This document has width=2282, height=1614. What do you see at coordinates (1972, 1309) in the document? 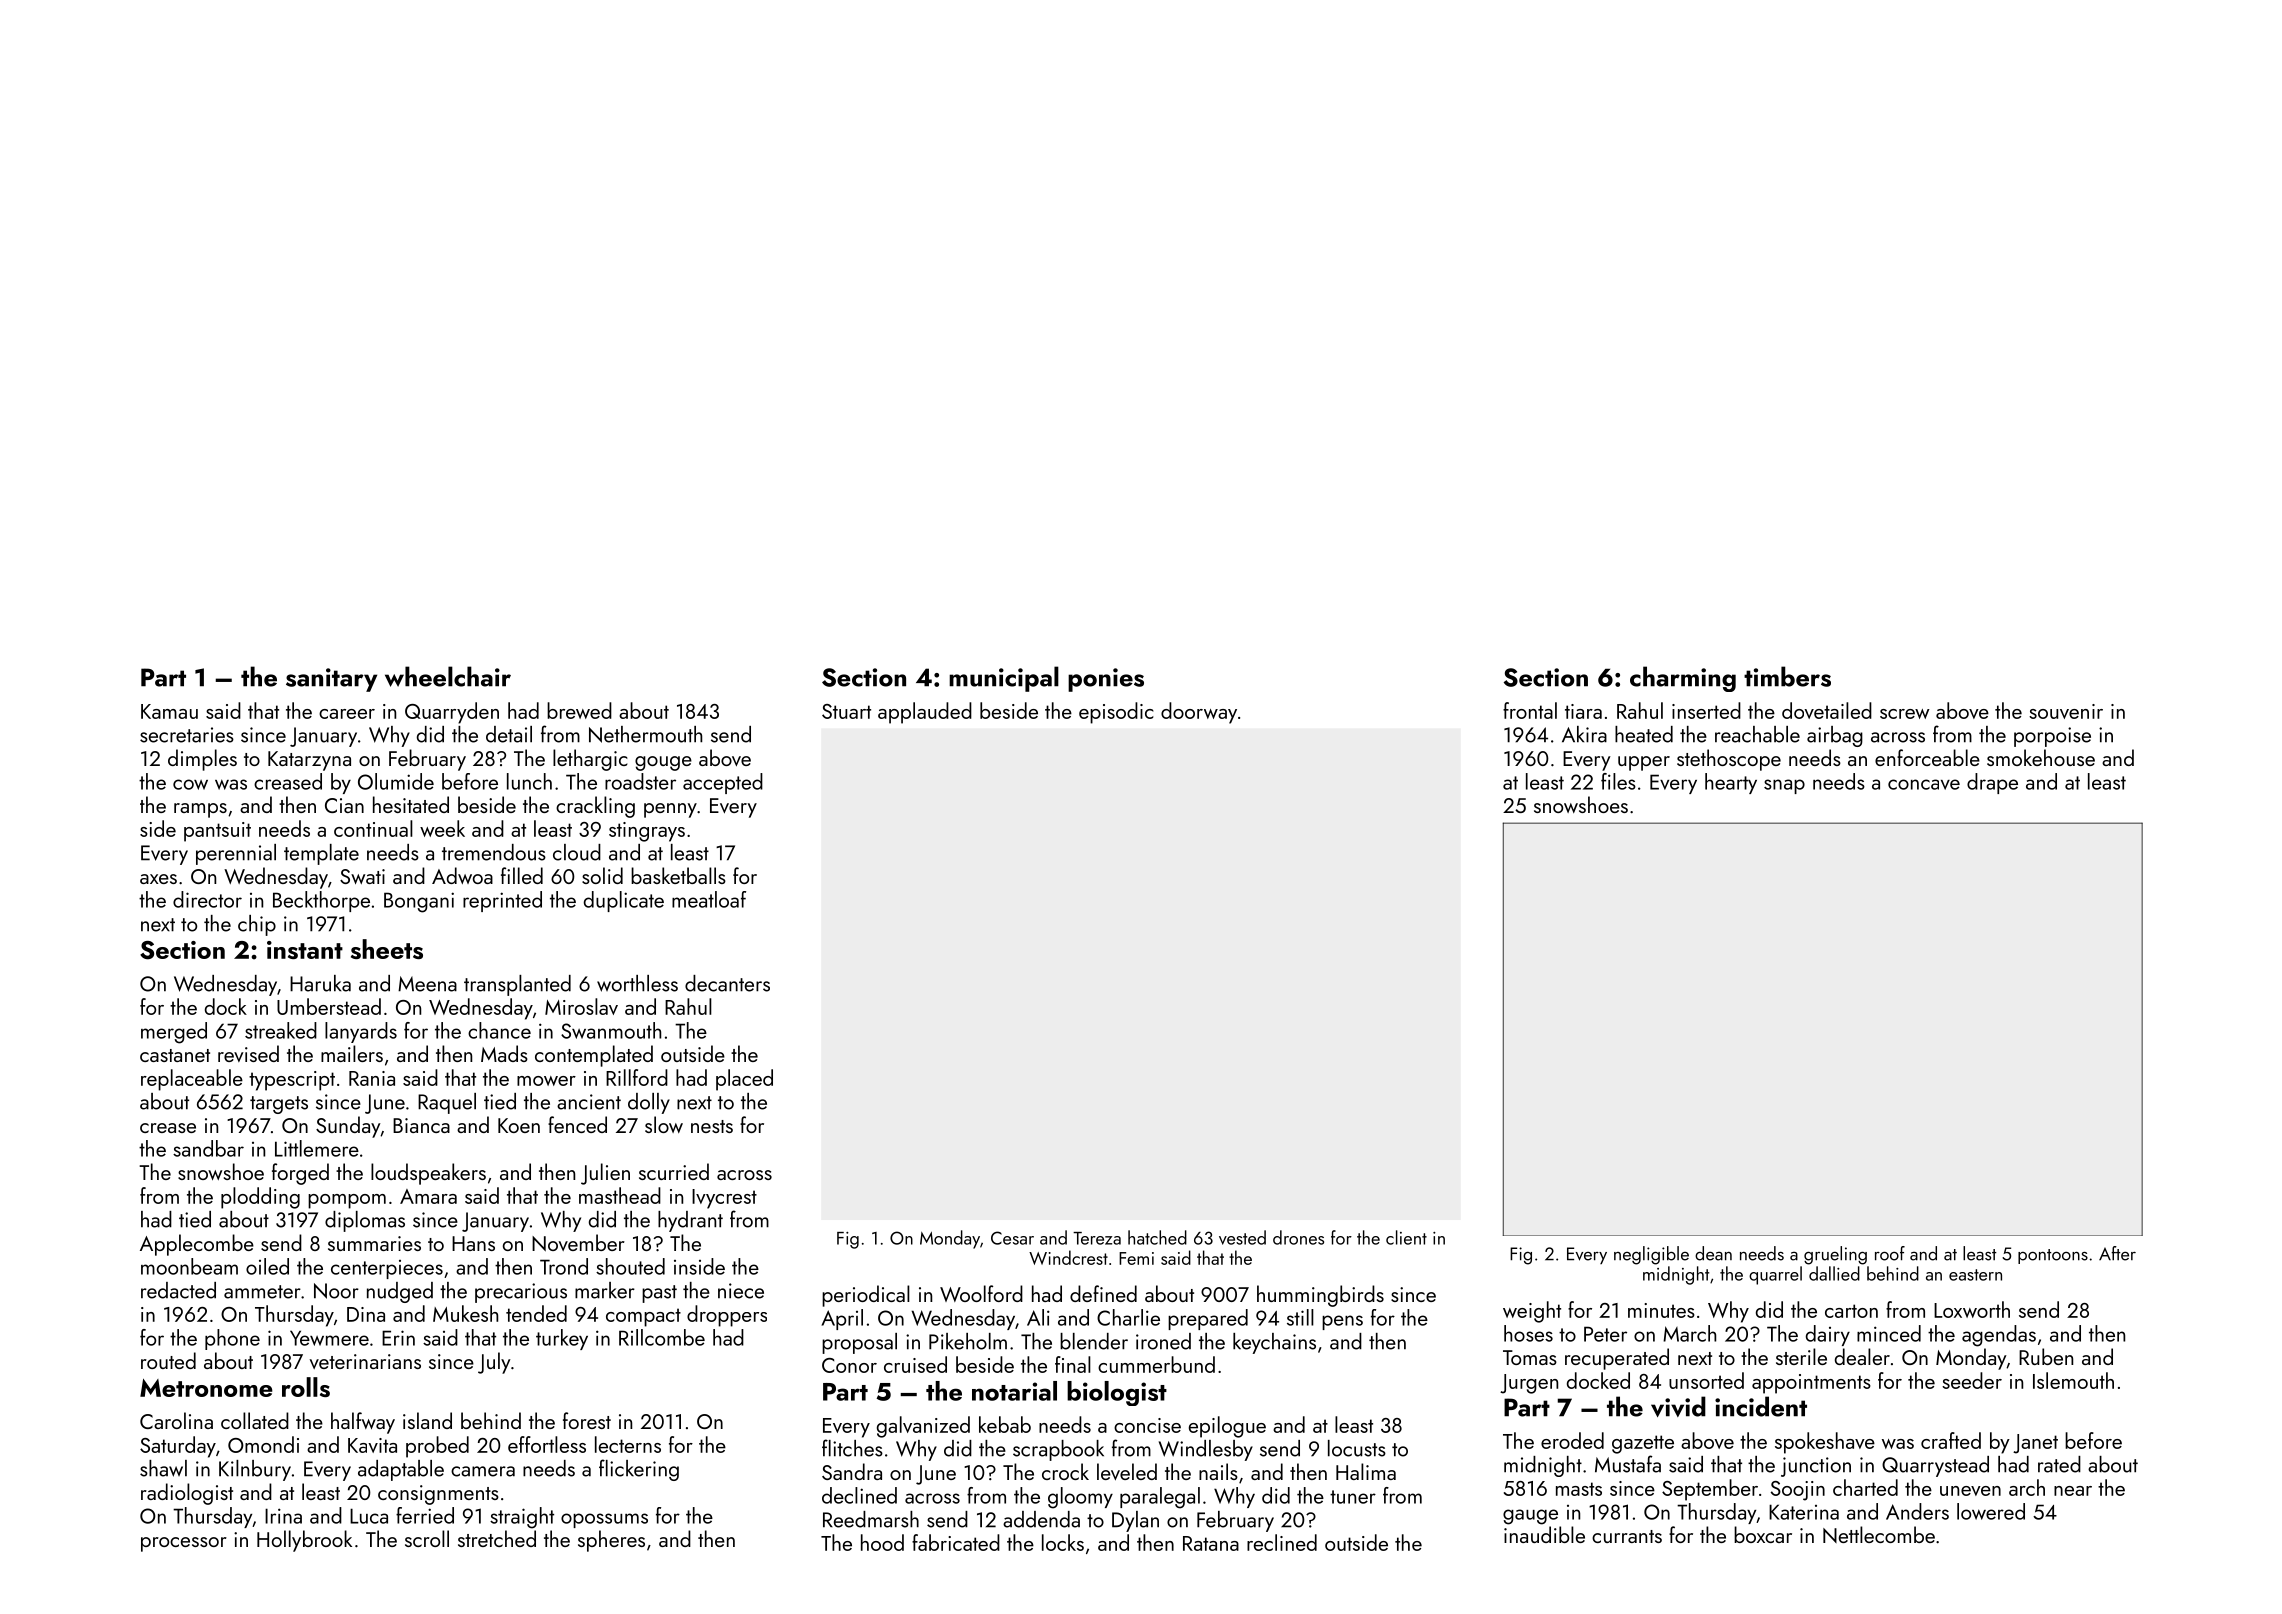
I see `Loxworth` at bounding box center [1972, 1309].
